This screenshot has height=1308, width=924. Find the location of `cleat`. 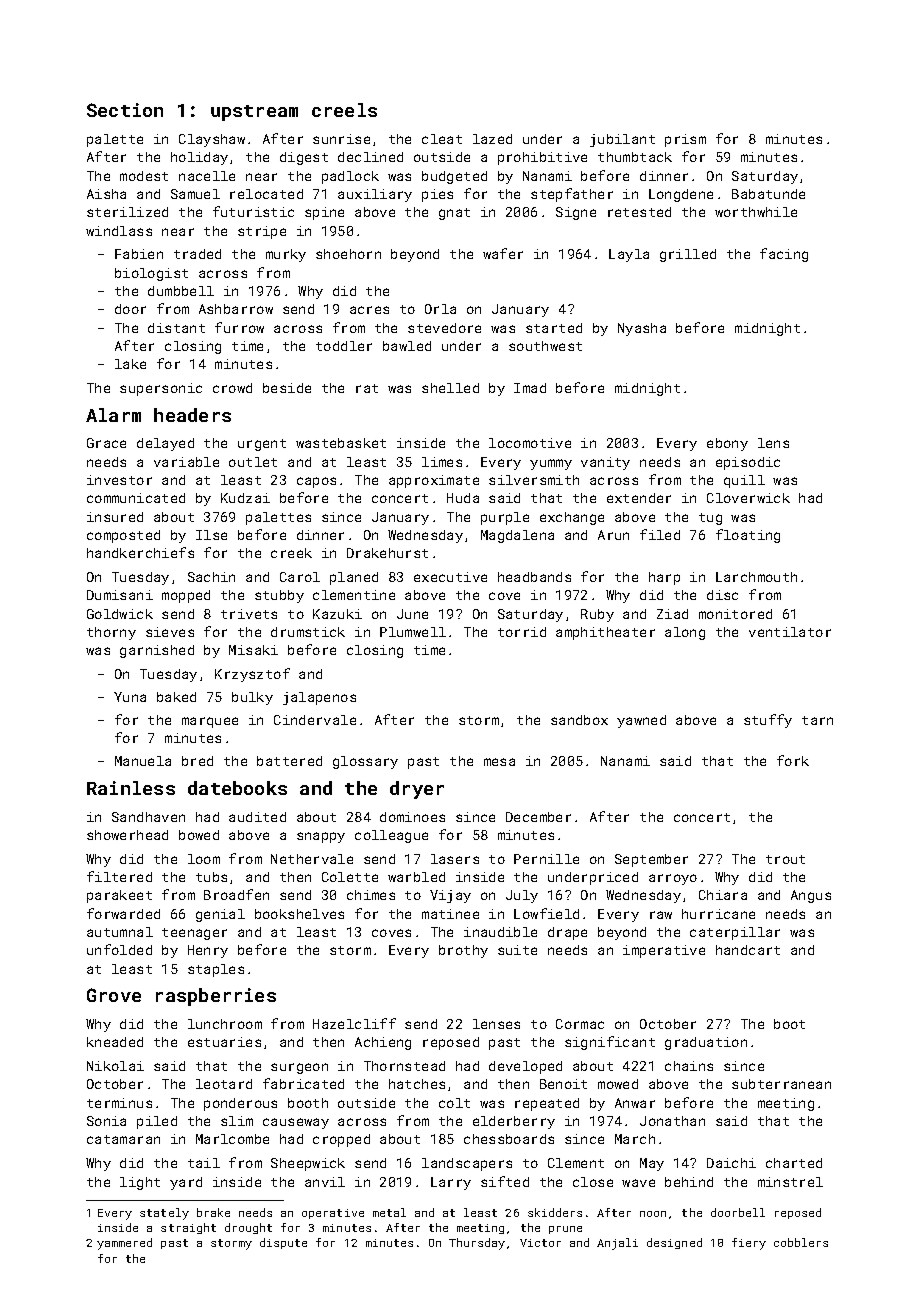

cleat is located at coordinates (442, 139).
